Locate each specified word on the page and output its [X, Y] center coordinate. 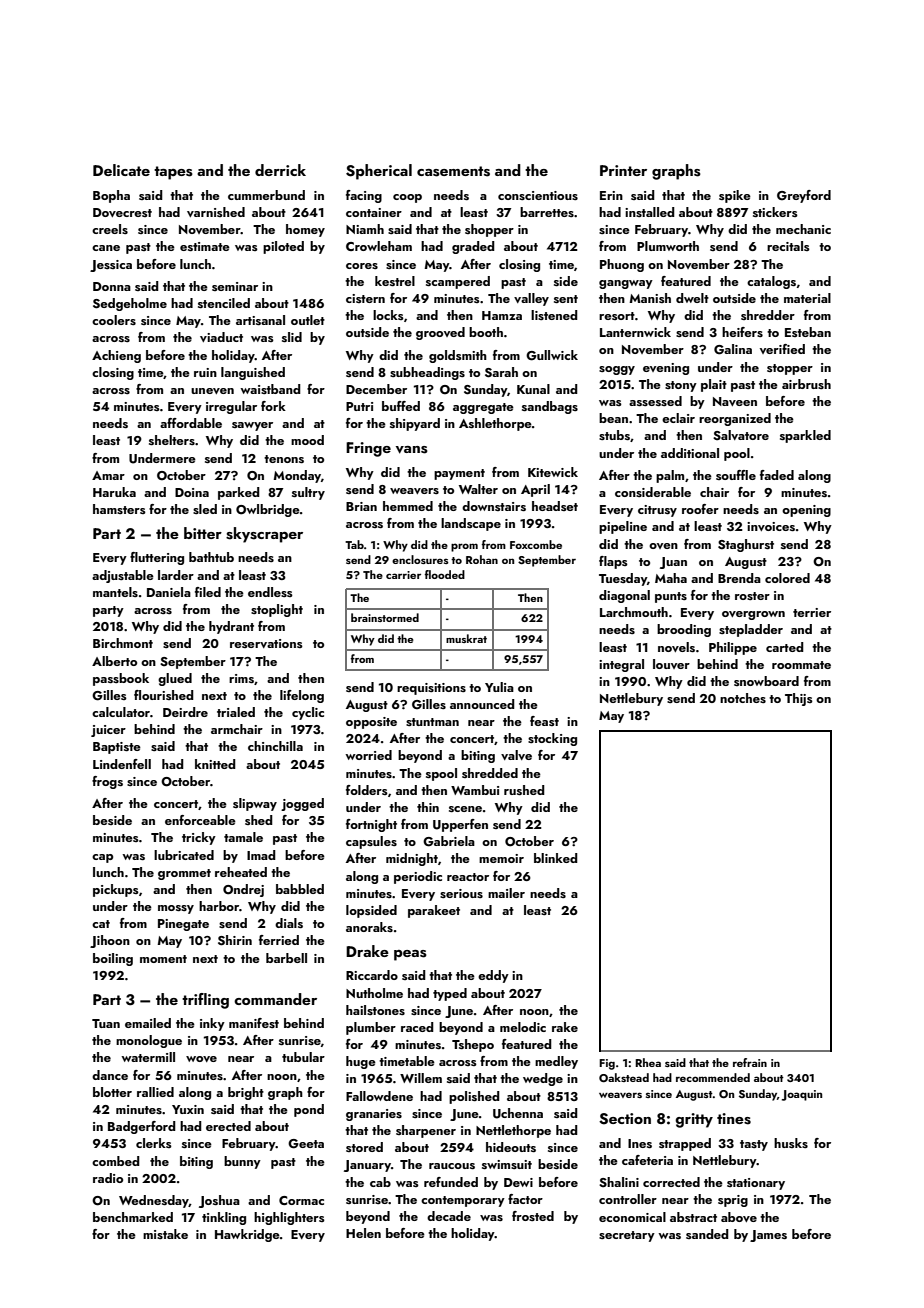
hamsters [119, 509]
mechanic [803, 229]
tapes [173, 173]
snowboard [766, 681]
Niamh [365, 229]
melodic [523, 1027]
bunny [242, 1162]
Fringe [368, 449]
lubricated [184, 855]
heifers [742, 332]
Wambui [475, 790]
